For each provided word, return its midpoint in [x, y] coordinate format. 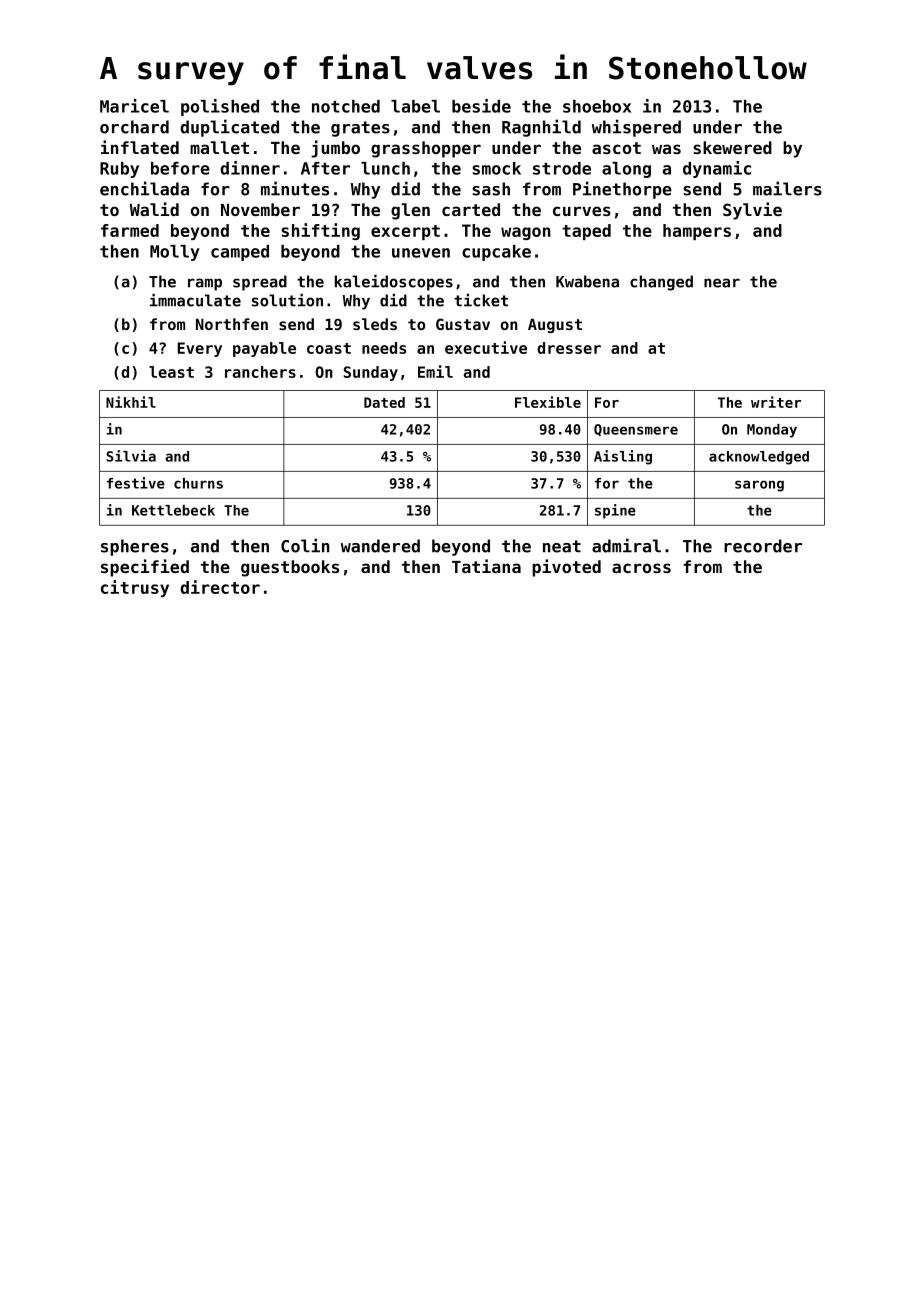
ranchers [260, 372]
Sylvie [752, 211]
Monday [772, 431]
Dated [384, 402]
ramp [205, 284]
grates [360, 129]
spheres [135, 547]
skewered [732, 147]
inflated [140, 147]
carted [471, 209]
